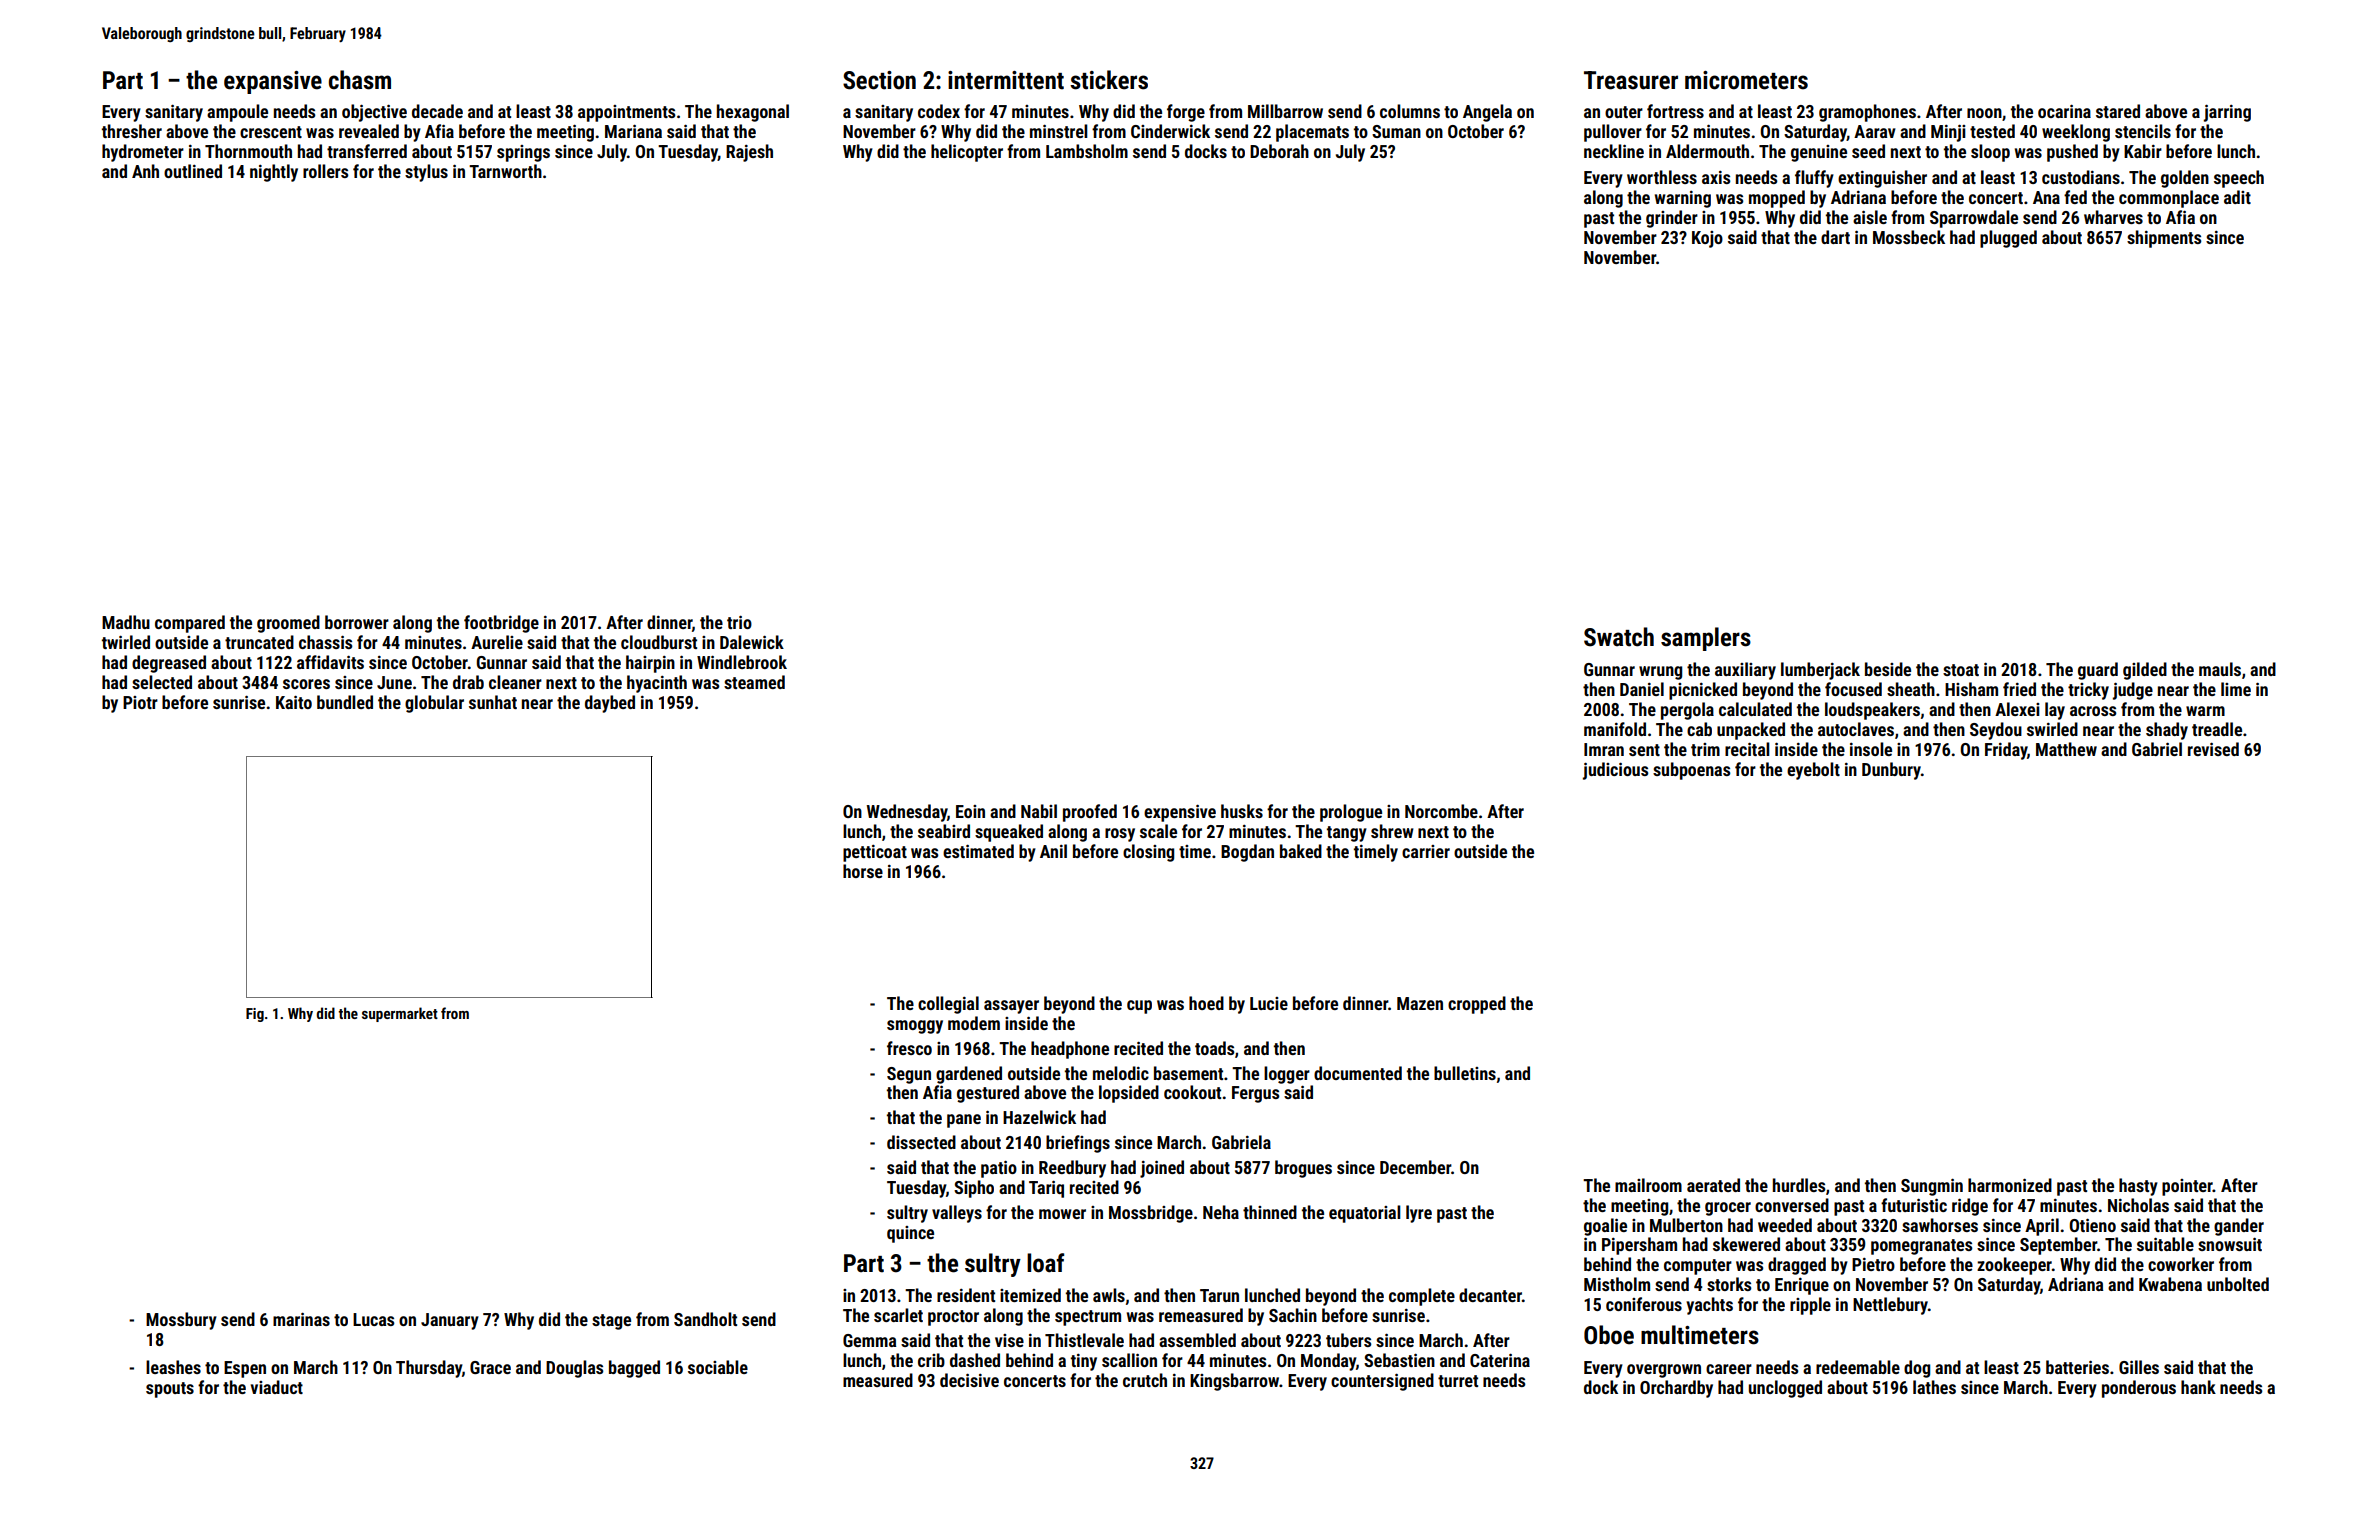 This image has height=1540, width=2380. I want to click on Piotr, so click(140, 702).
